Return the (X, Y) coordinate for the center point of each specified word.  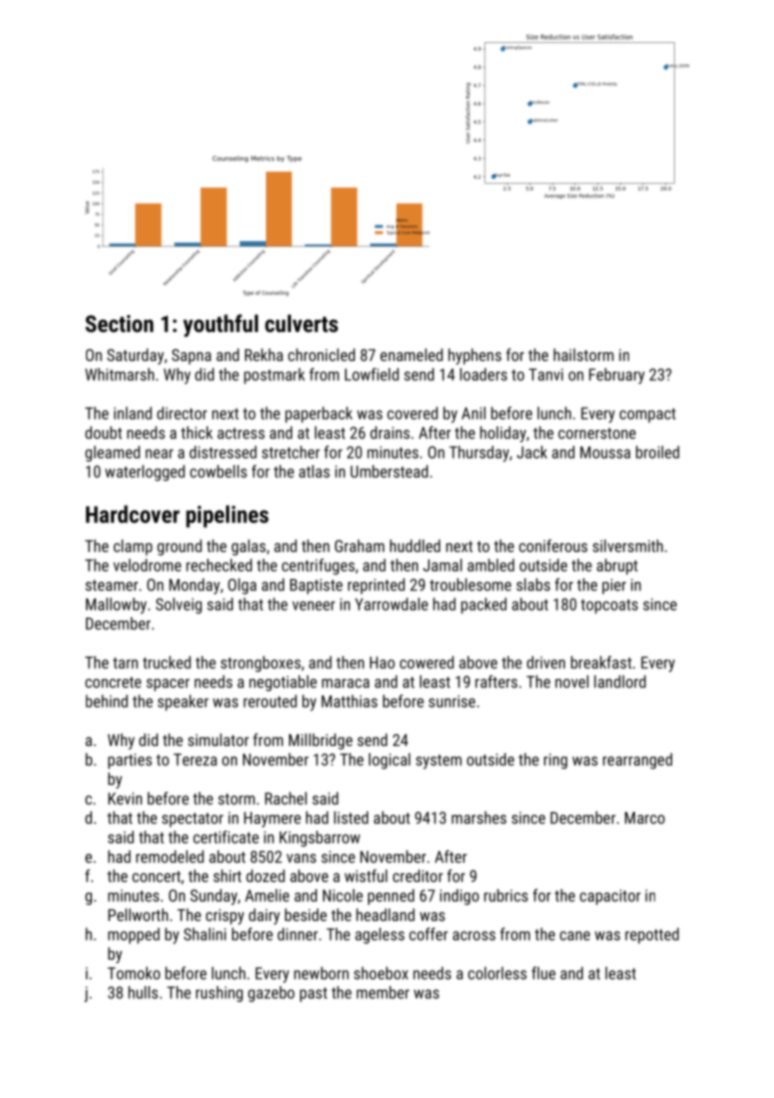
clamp (133, 547)
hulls (143, 992)
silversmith (628, 545)
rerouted (270, 701)
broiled (657, 452)
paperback (318, 415)
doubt (103, 432)
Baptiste (316, 586)
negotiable (283, 683)
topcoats (609, 606)
